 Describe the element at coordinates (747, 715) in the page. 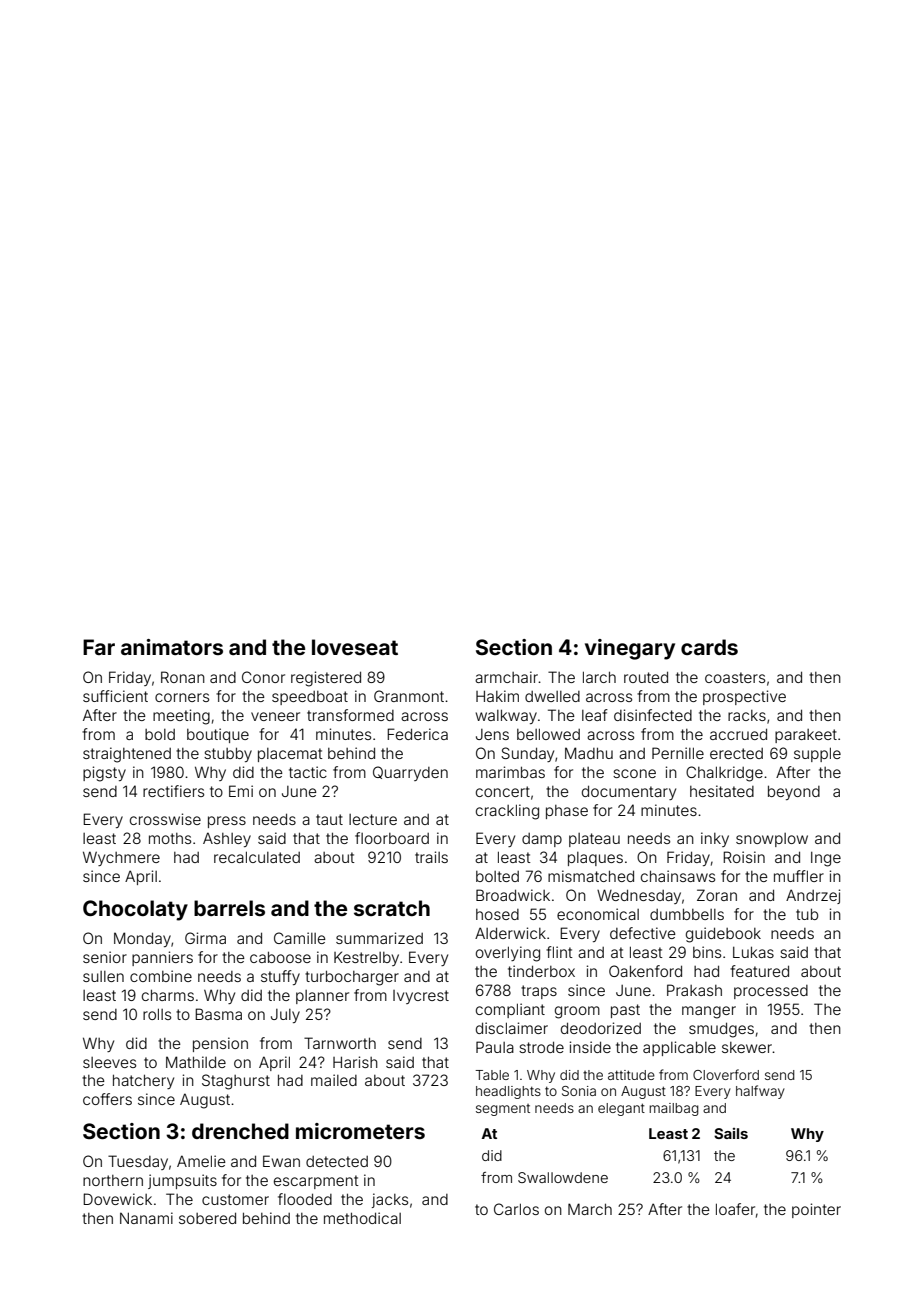

I see `racks` at that location.
